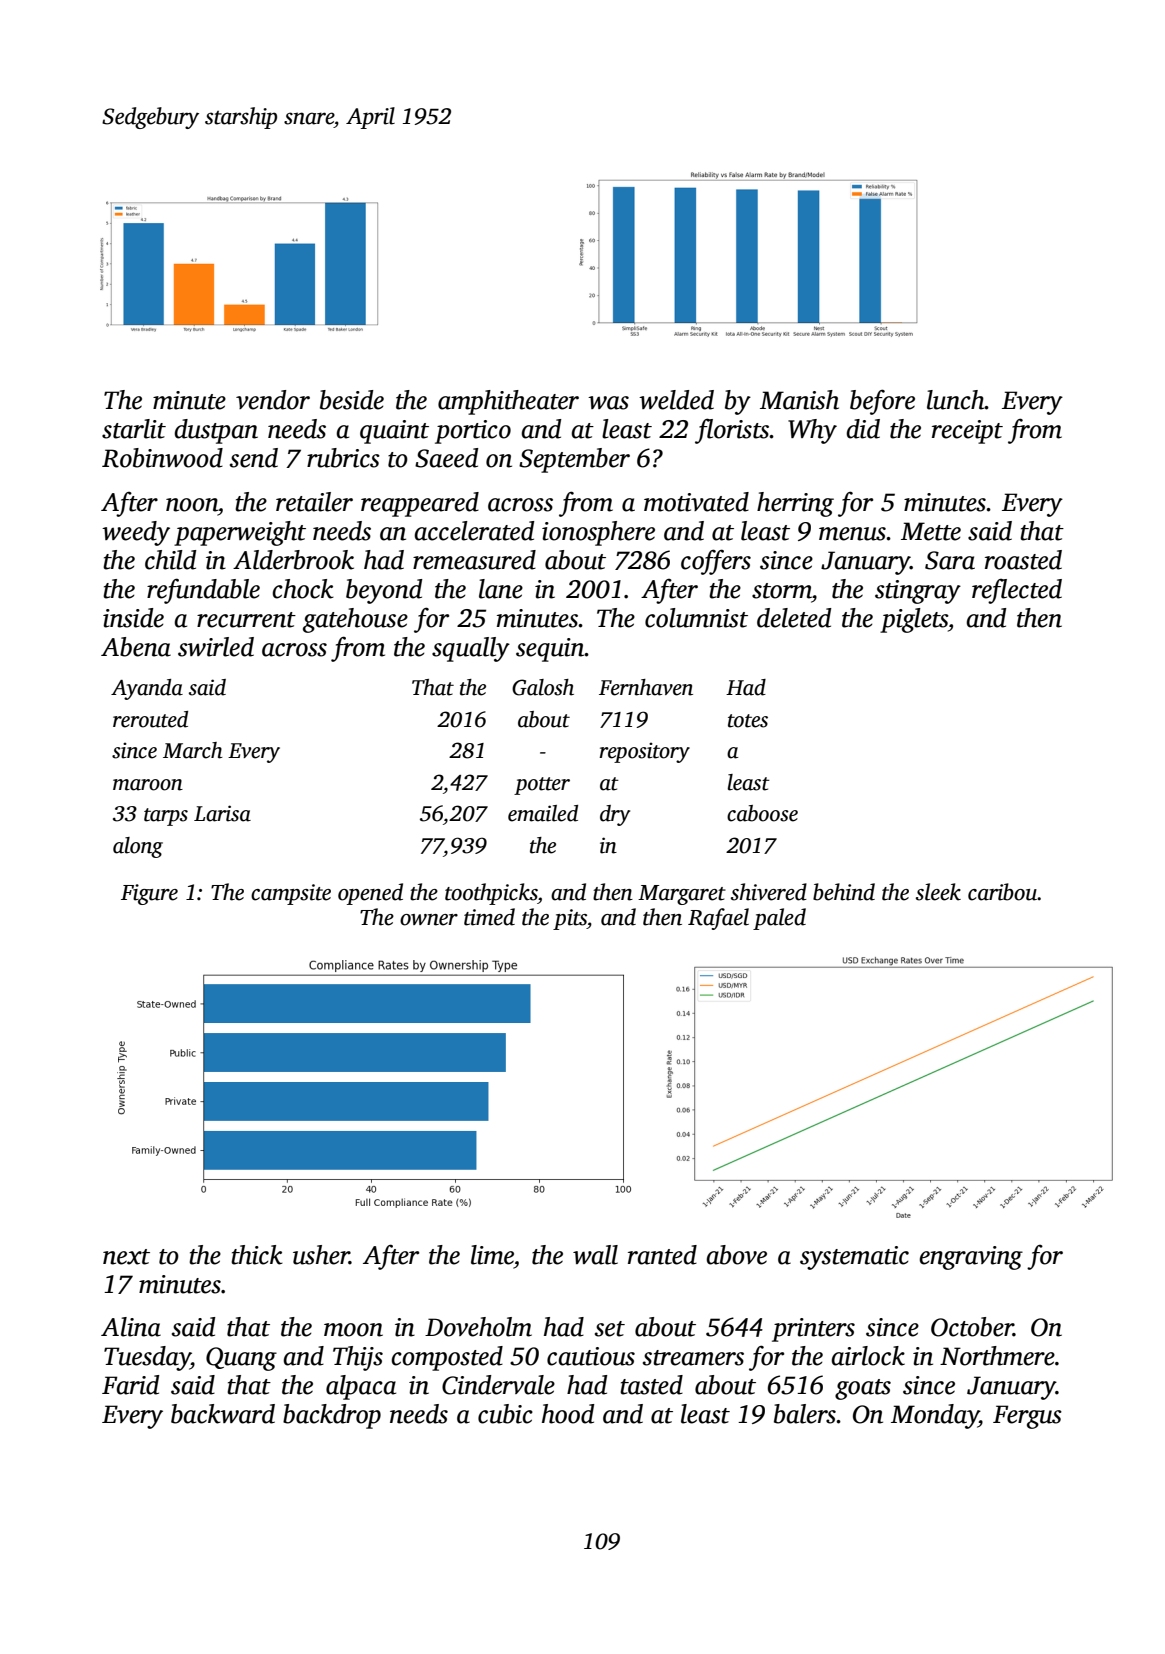  Describe the element at coordinates (508, 402) in the document. I see `amphitheater` at that location.
